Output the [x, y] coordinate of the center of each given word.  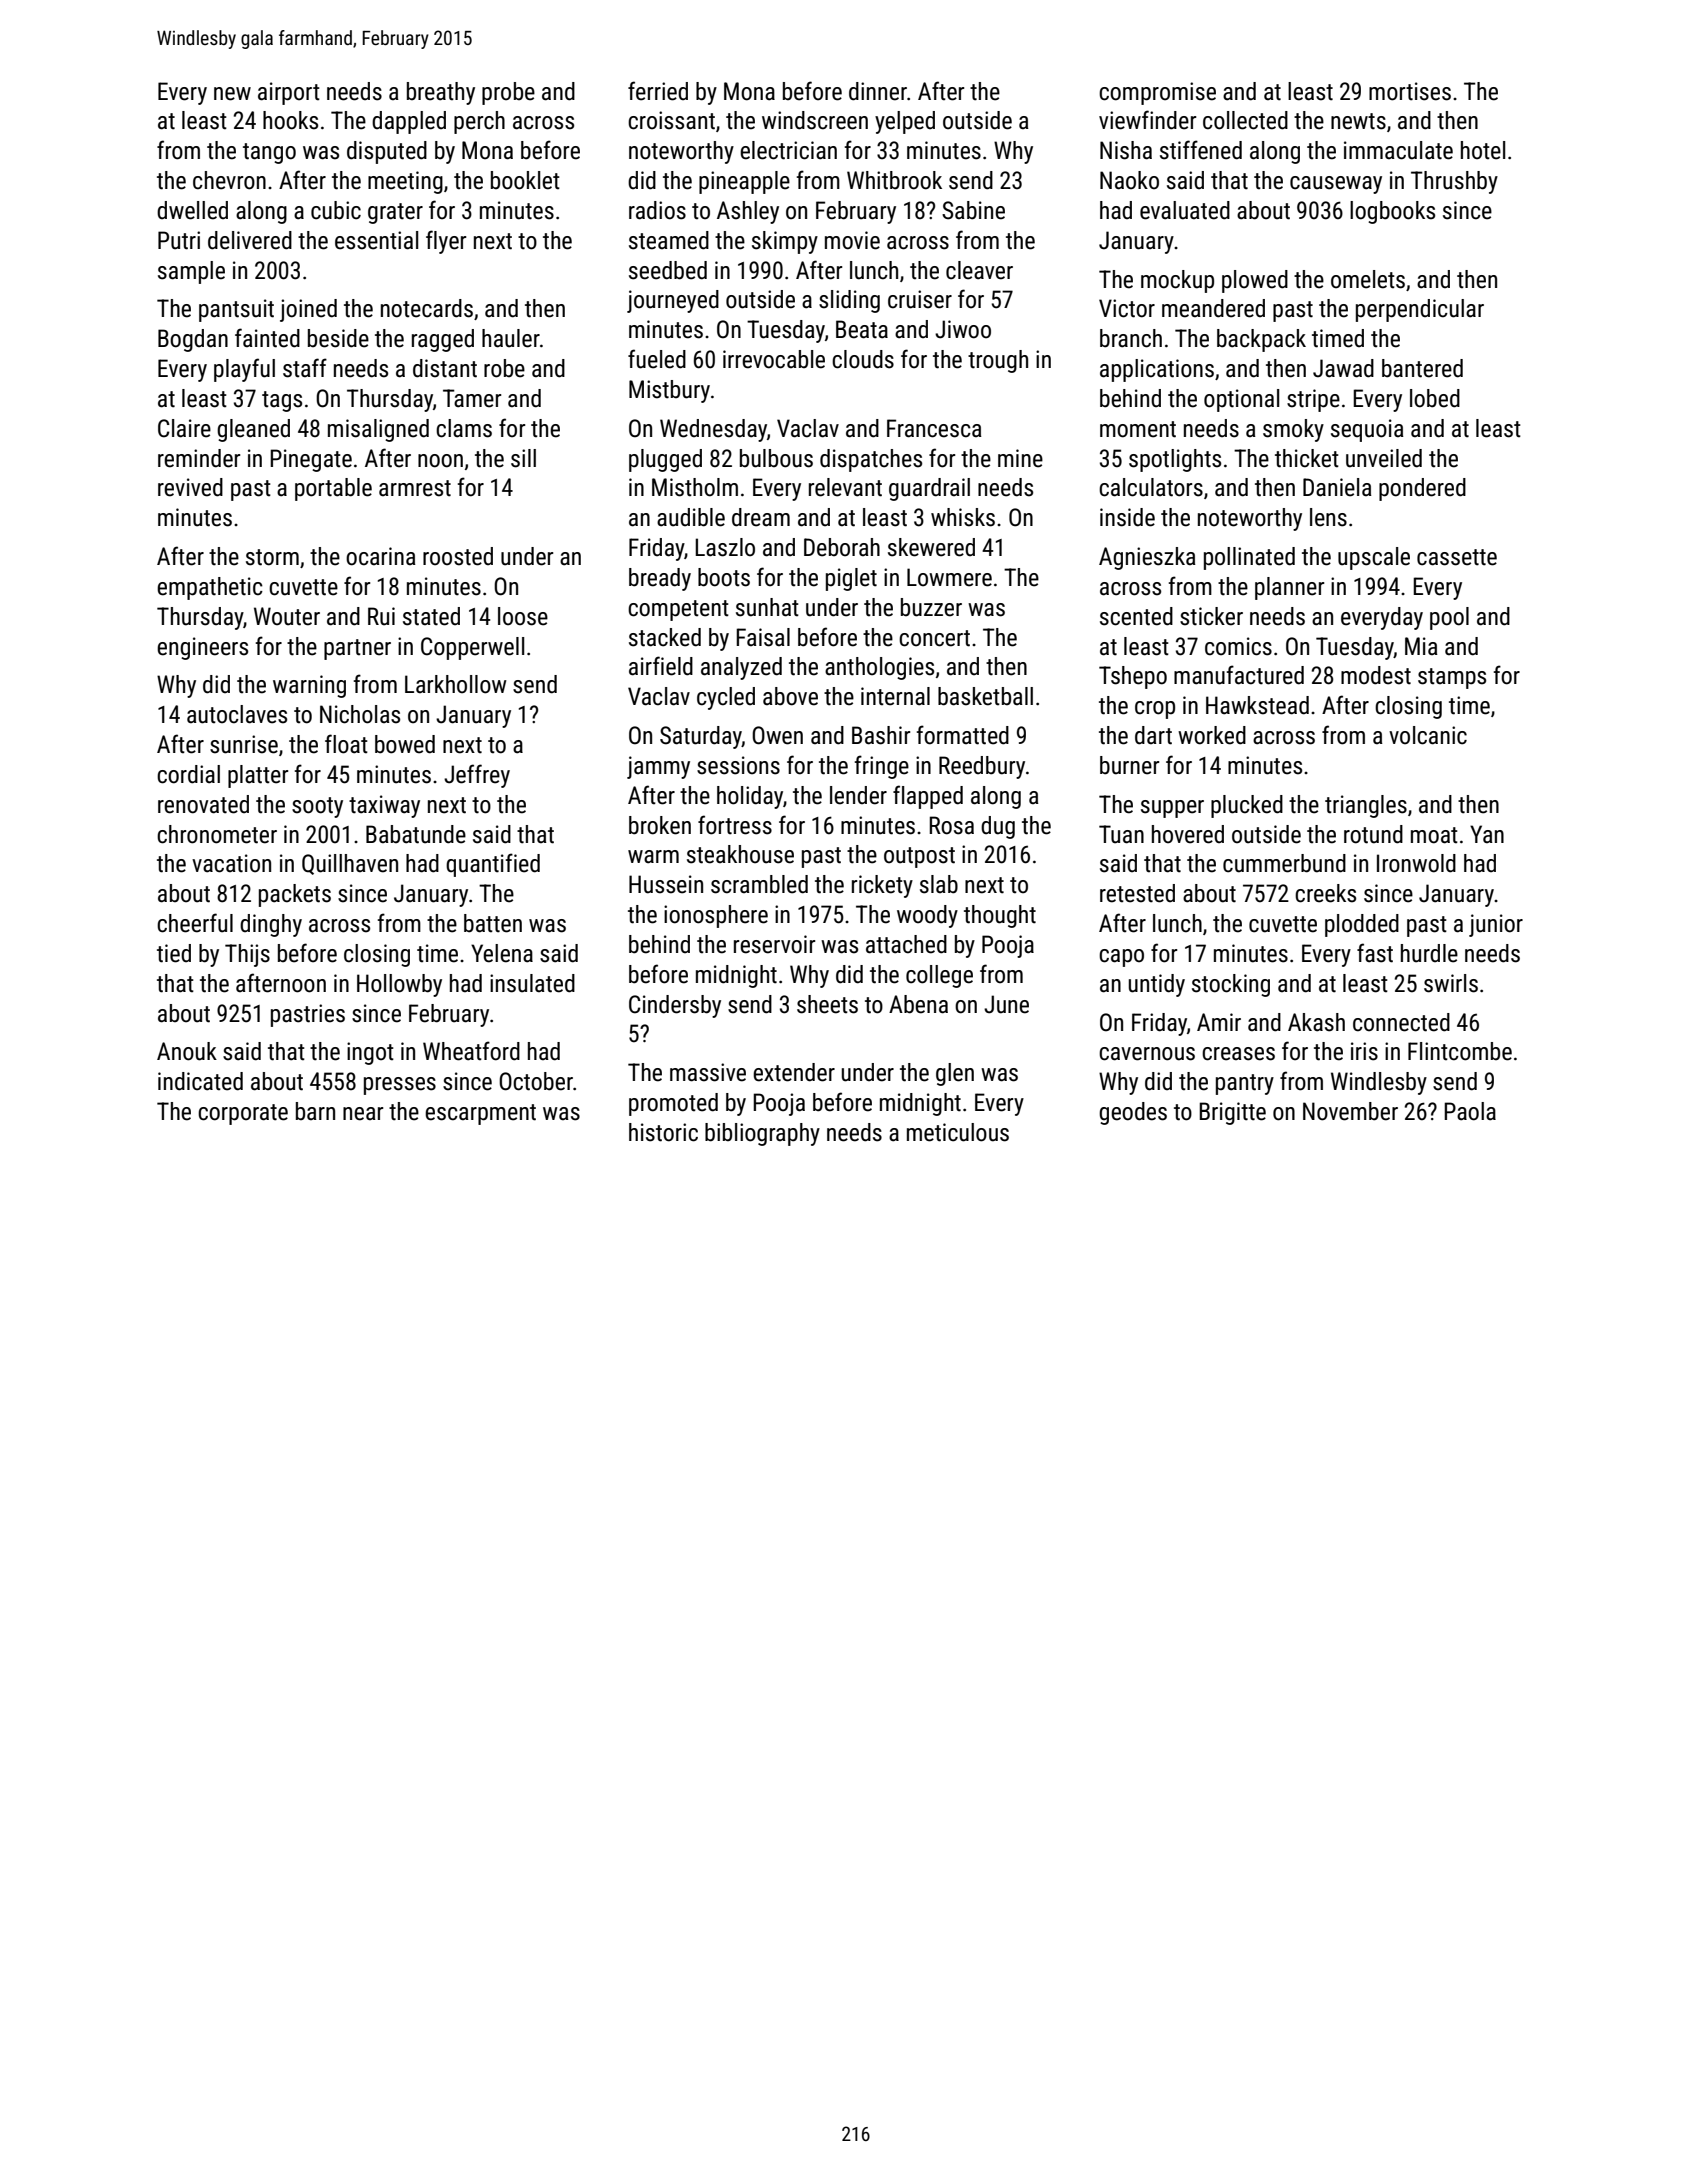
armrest [415, 488]
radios [657, 210]
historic [663, 1132]
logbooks [1392, 212]
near [363, 1114]
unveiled [1384, 458]
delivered [250, 240]
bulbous [776, 458]
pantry [1245, 1084]
